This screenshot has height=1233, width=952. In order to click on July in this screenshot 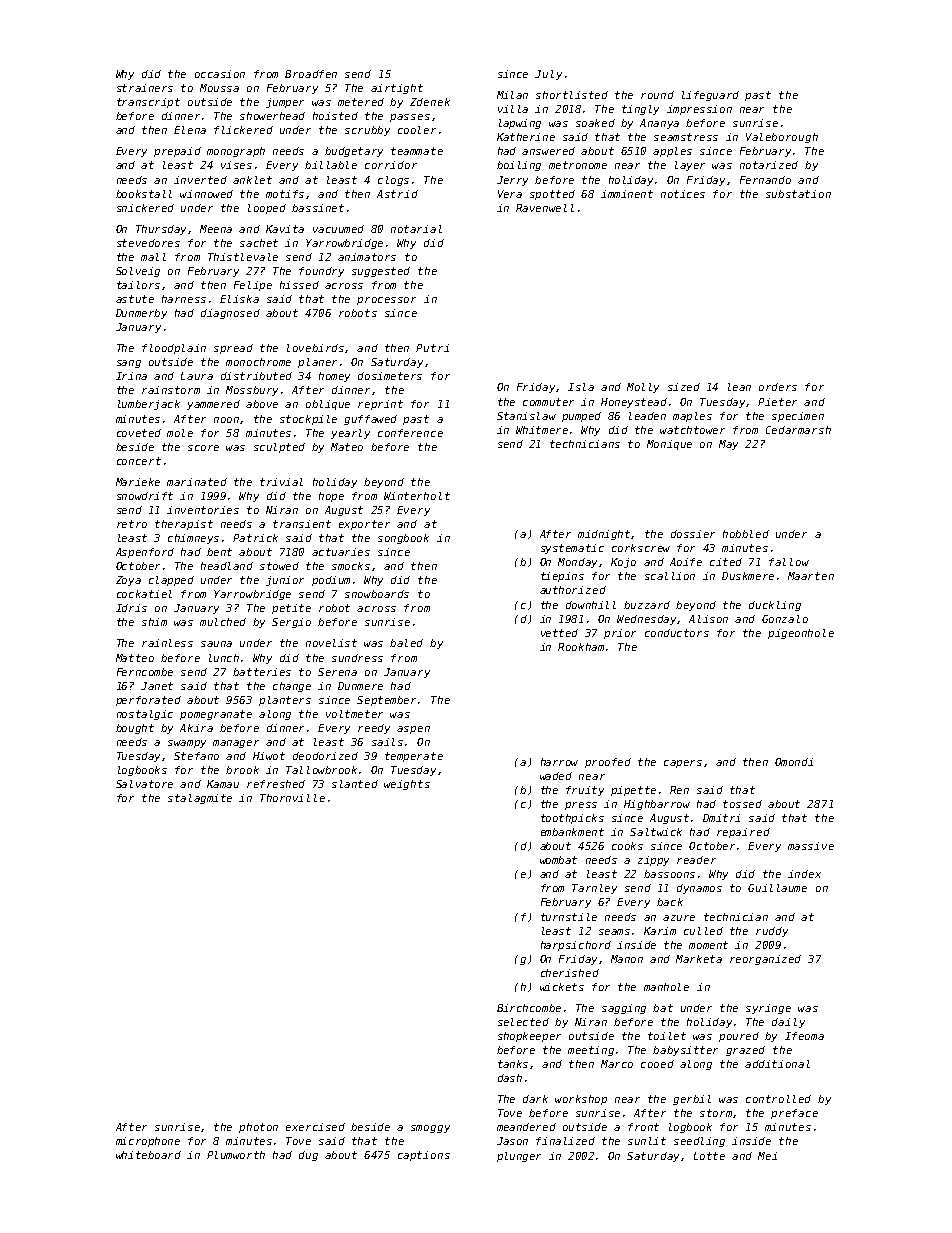, I will do `click(548, 75)`.
